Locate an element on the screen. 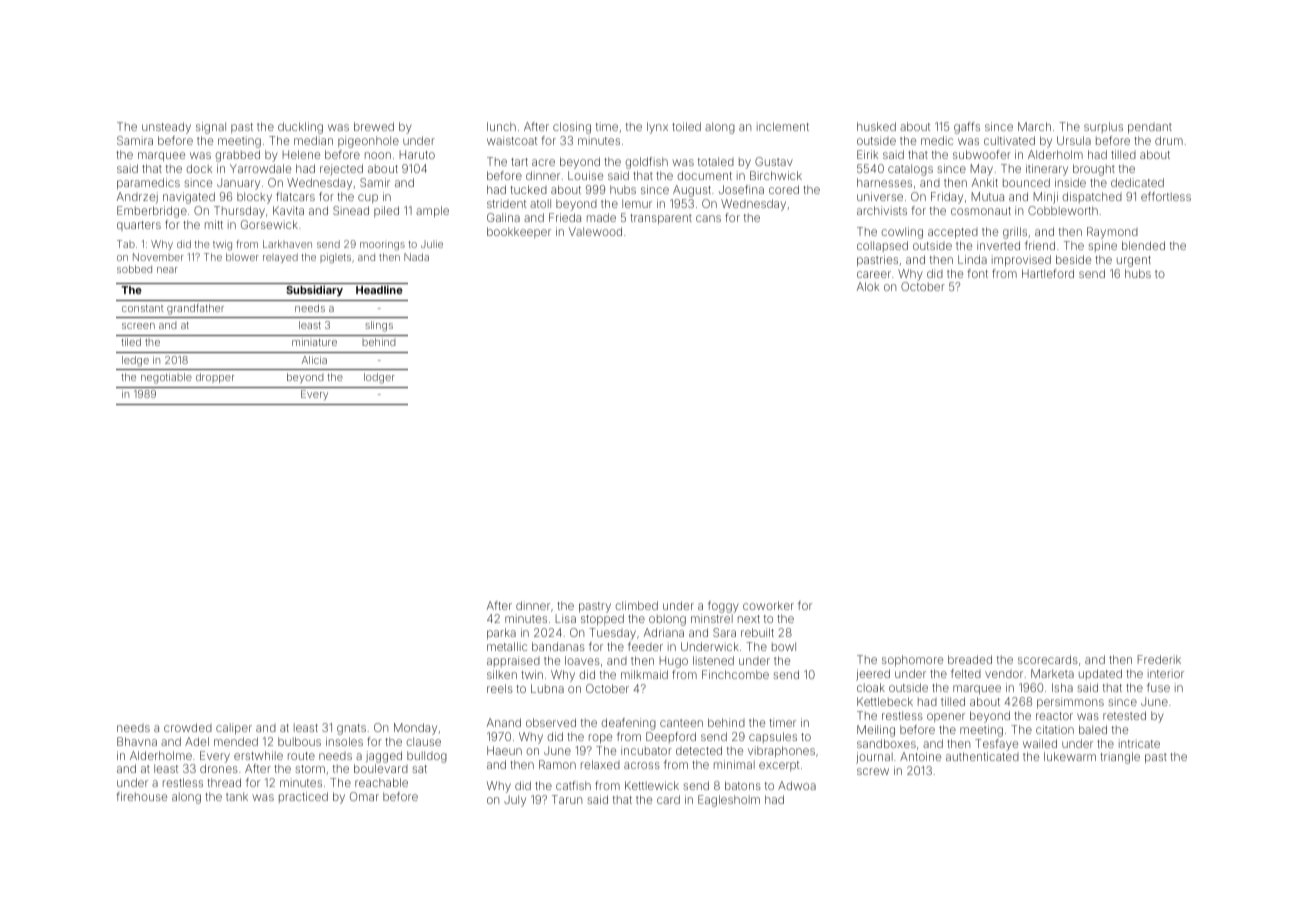  gaffs is located at coordinates (967, 128).
